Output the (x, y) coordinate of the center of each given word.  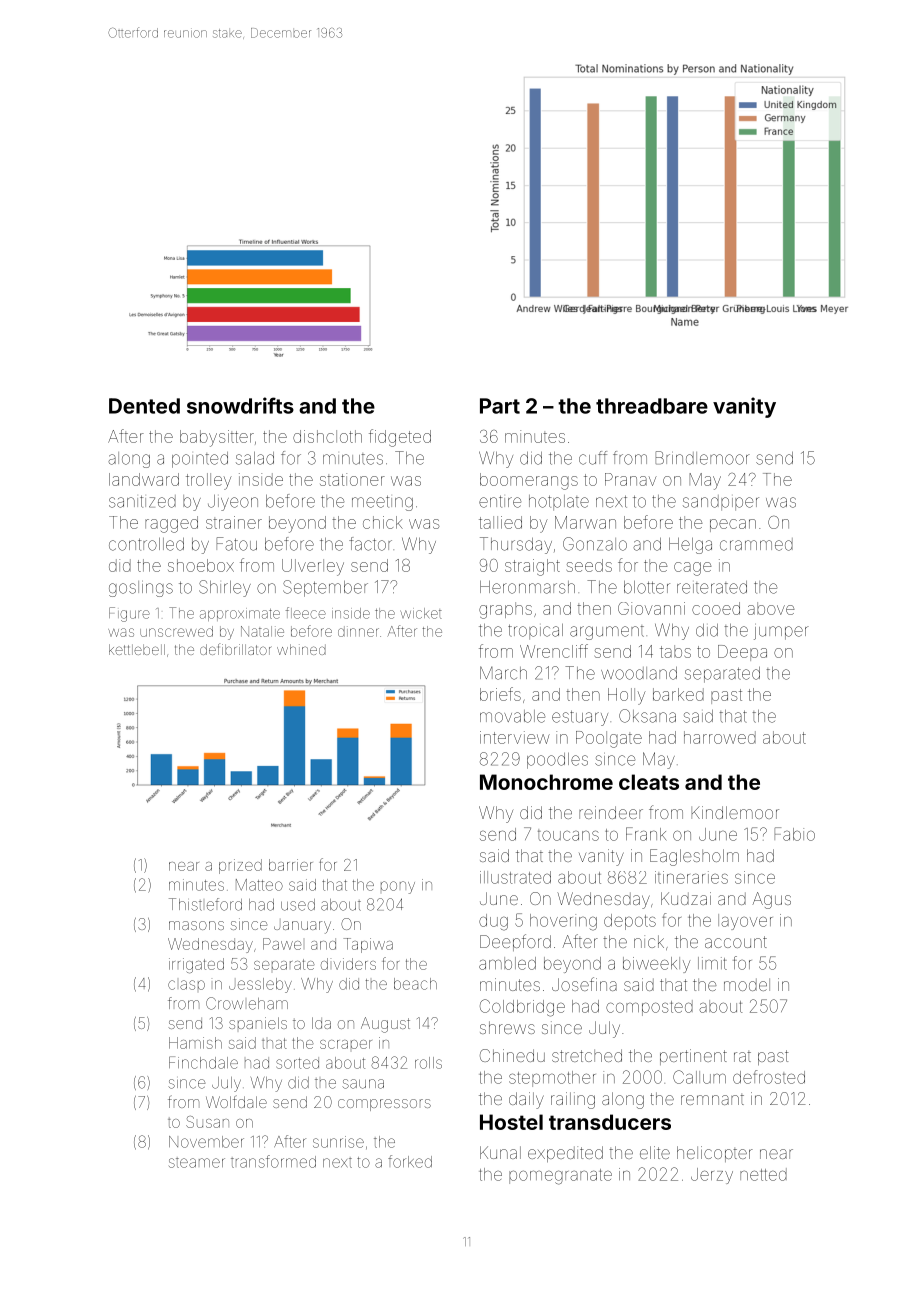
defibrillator (235, 649)
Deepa (742, 653)
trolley (209, 481)
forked (410, 1161)
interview (515, 737)
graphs (505, 610)
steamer (197, 1163)
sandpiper (721, 503)
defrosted (769, 1077)
